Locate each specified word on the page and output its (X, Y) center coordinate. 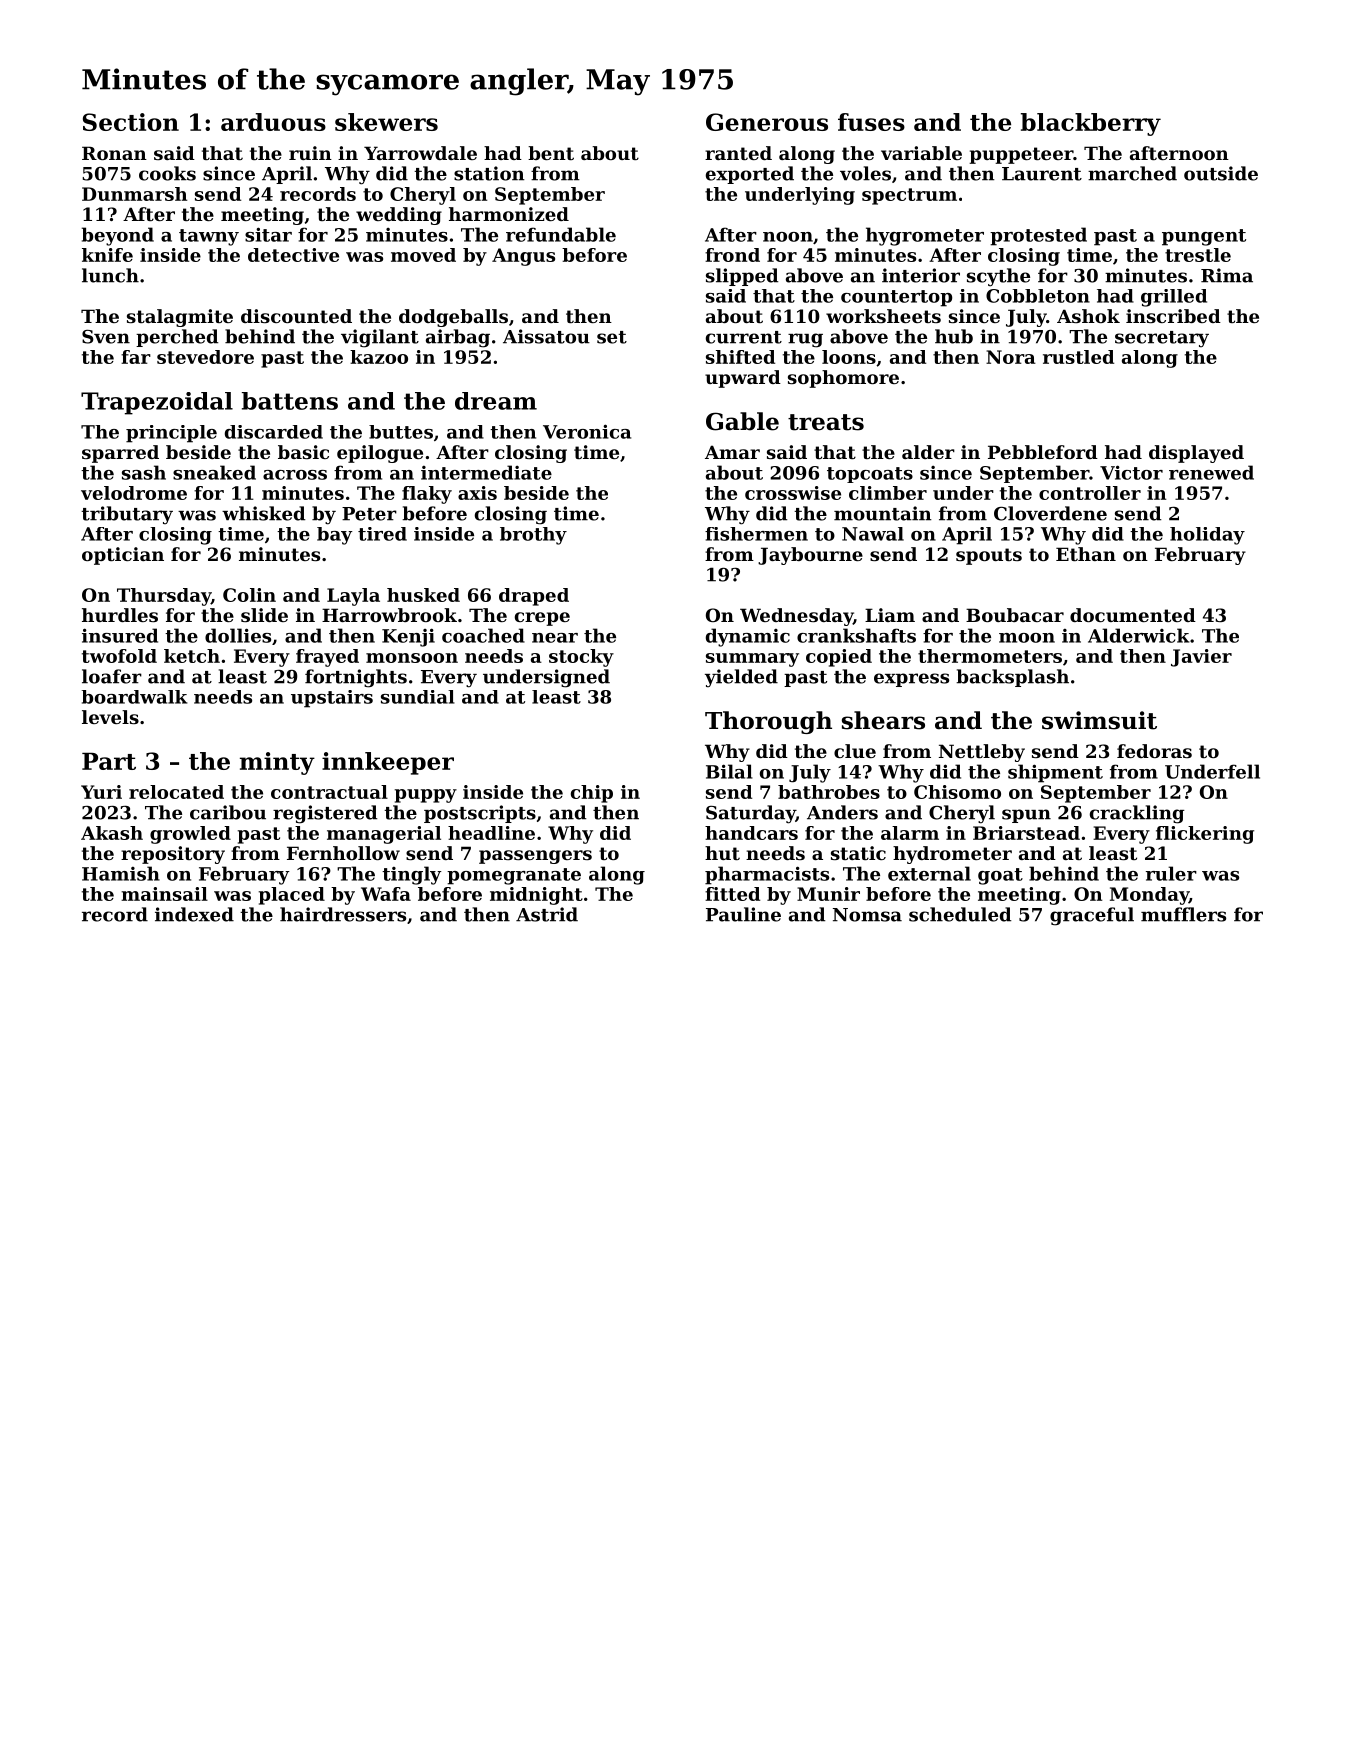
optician (123, 556)
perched (177, 338)
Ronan (114, 153)
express (911, 680)
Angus (523, 257)
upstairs (332, 699)
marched (1132, 173)
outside (1221, 173)
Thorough (768, 722)
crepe (542, 619)
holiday (1207, 536)
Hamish (121, 873)
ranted (738, 153)
